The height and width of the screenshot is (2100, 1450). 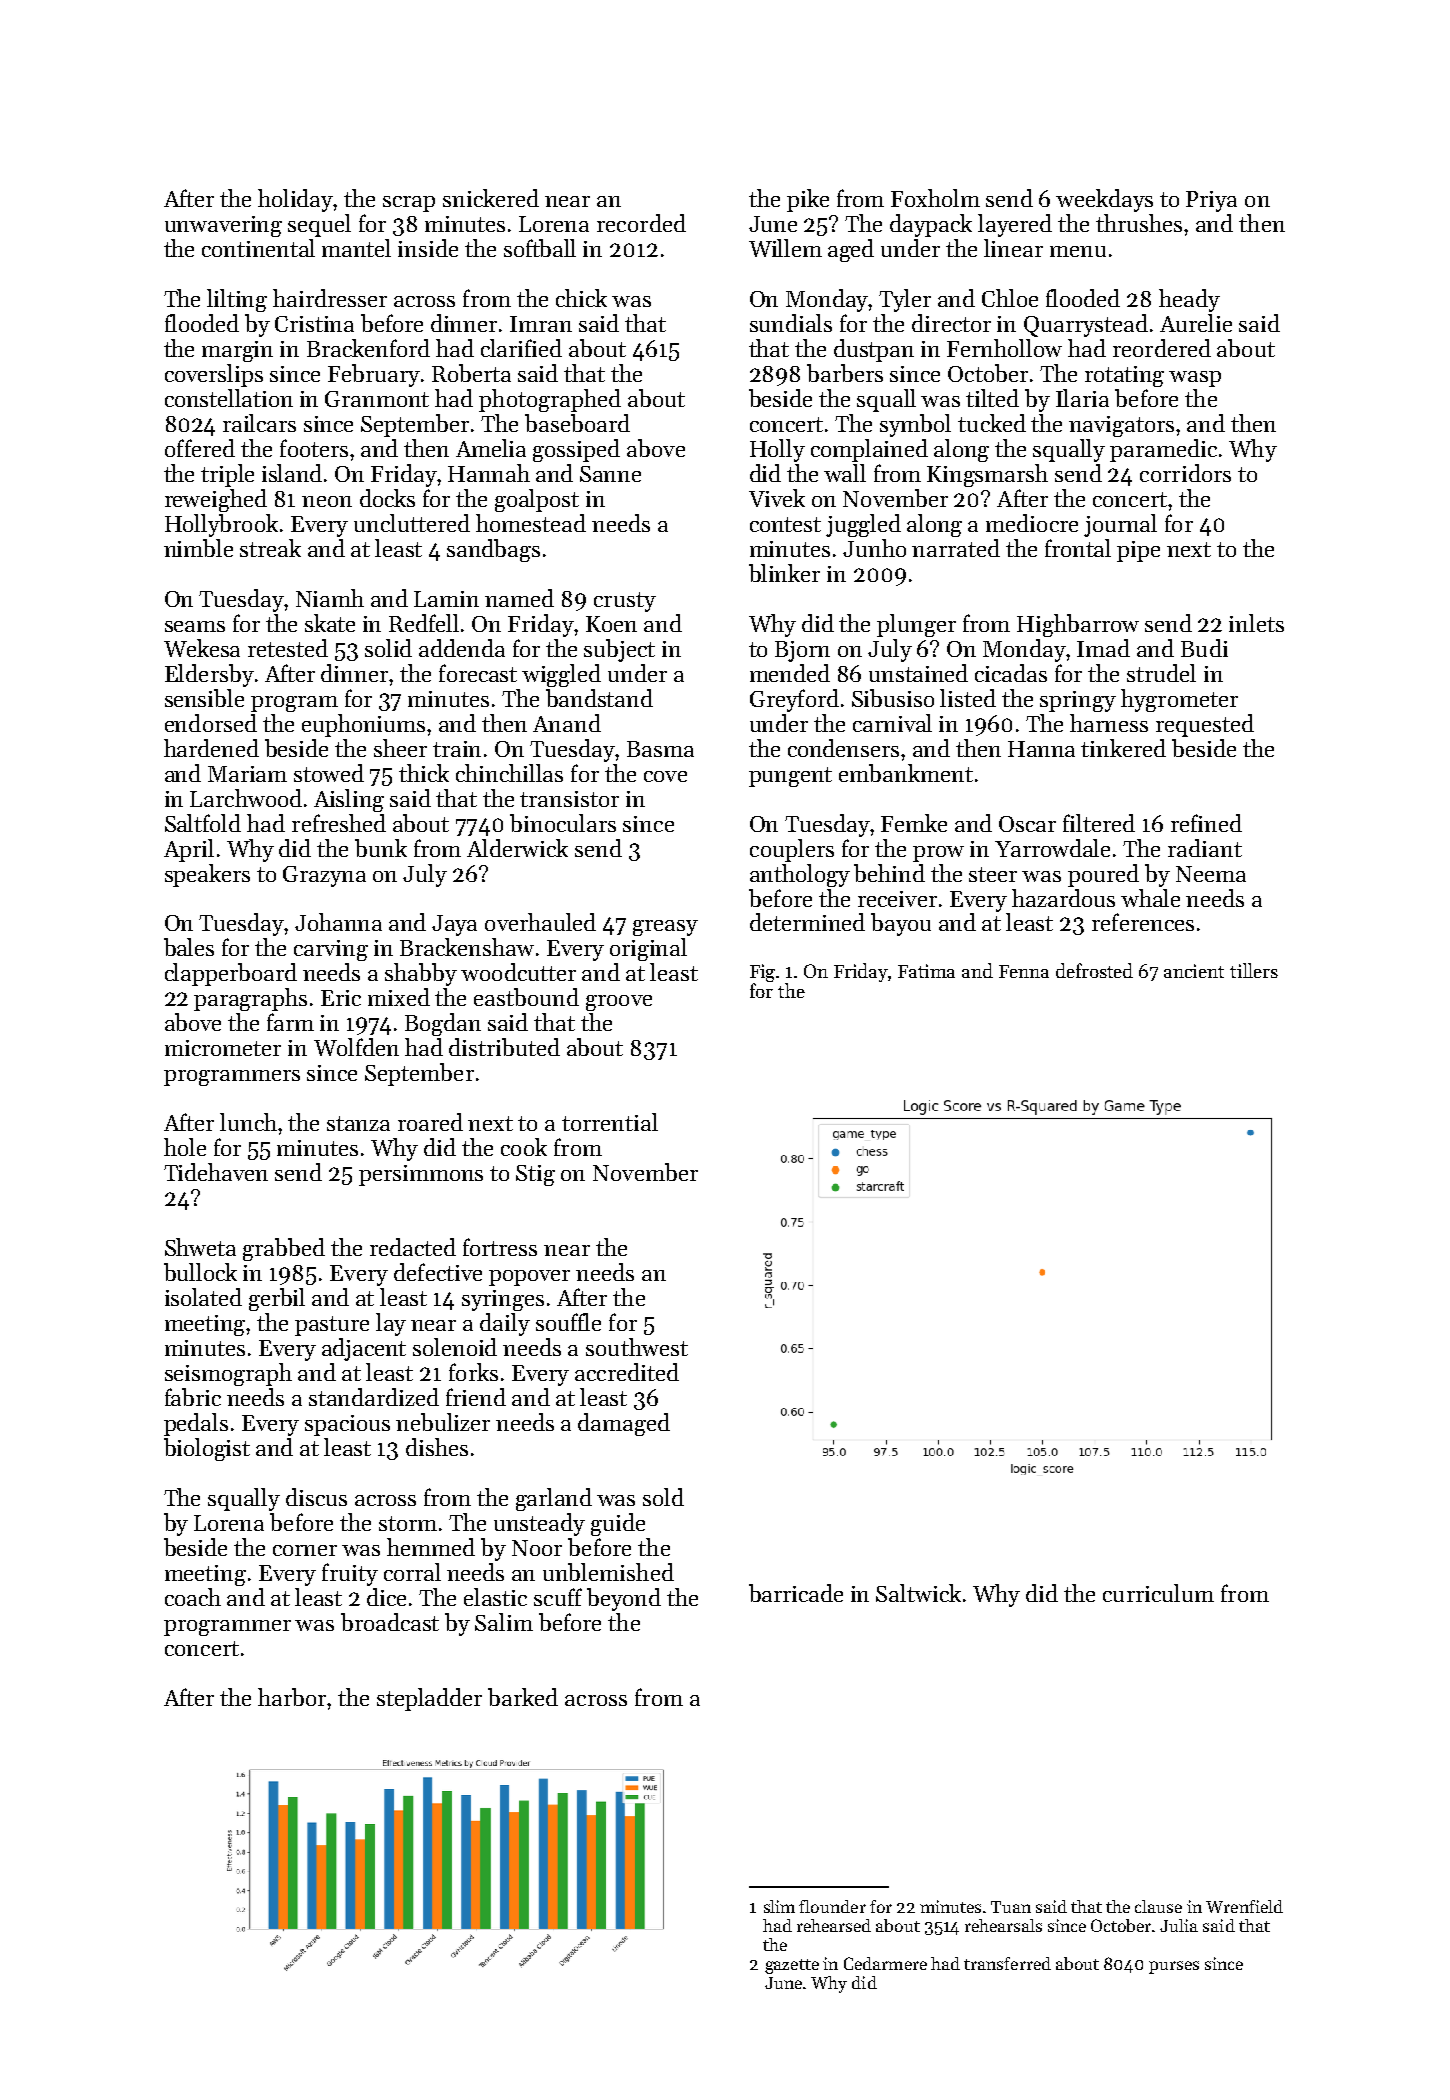 What do you see at coordinates (905, 300) in the screenshot?
I see `Tyler` at bounding box center [905, 300].
